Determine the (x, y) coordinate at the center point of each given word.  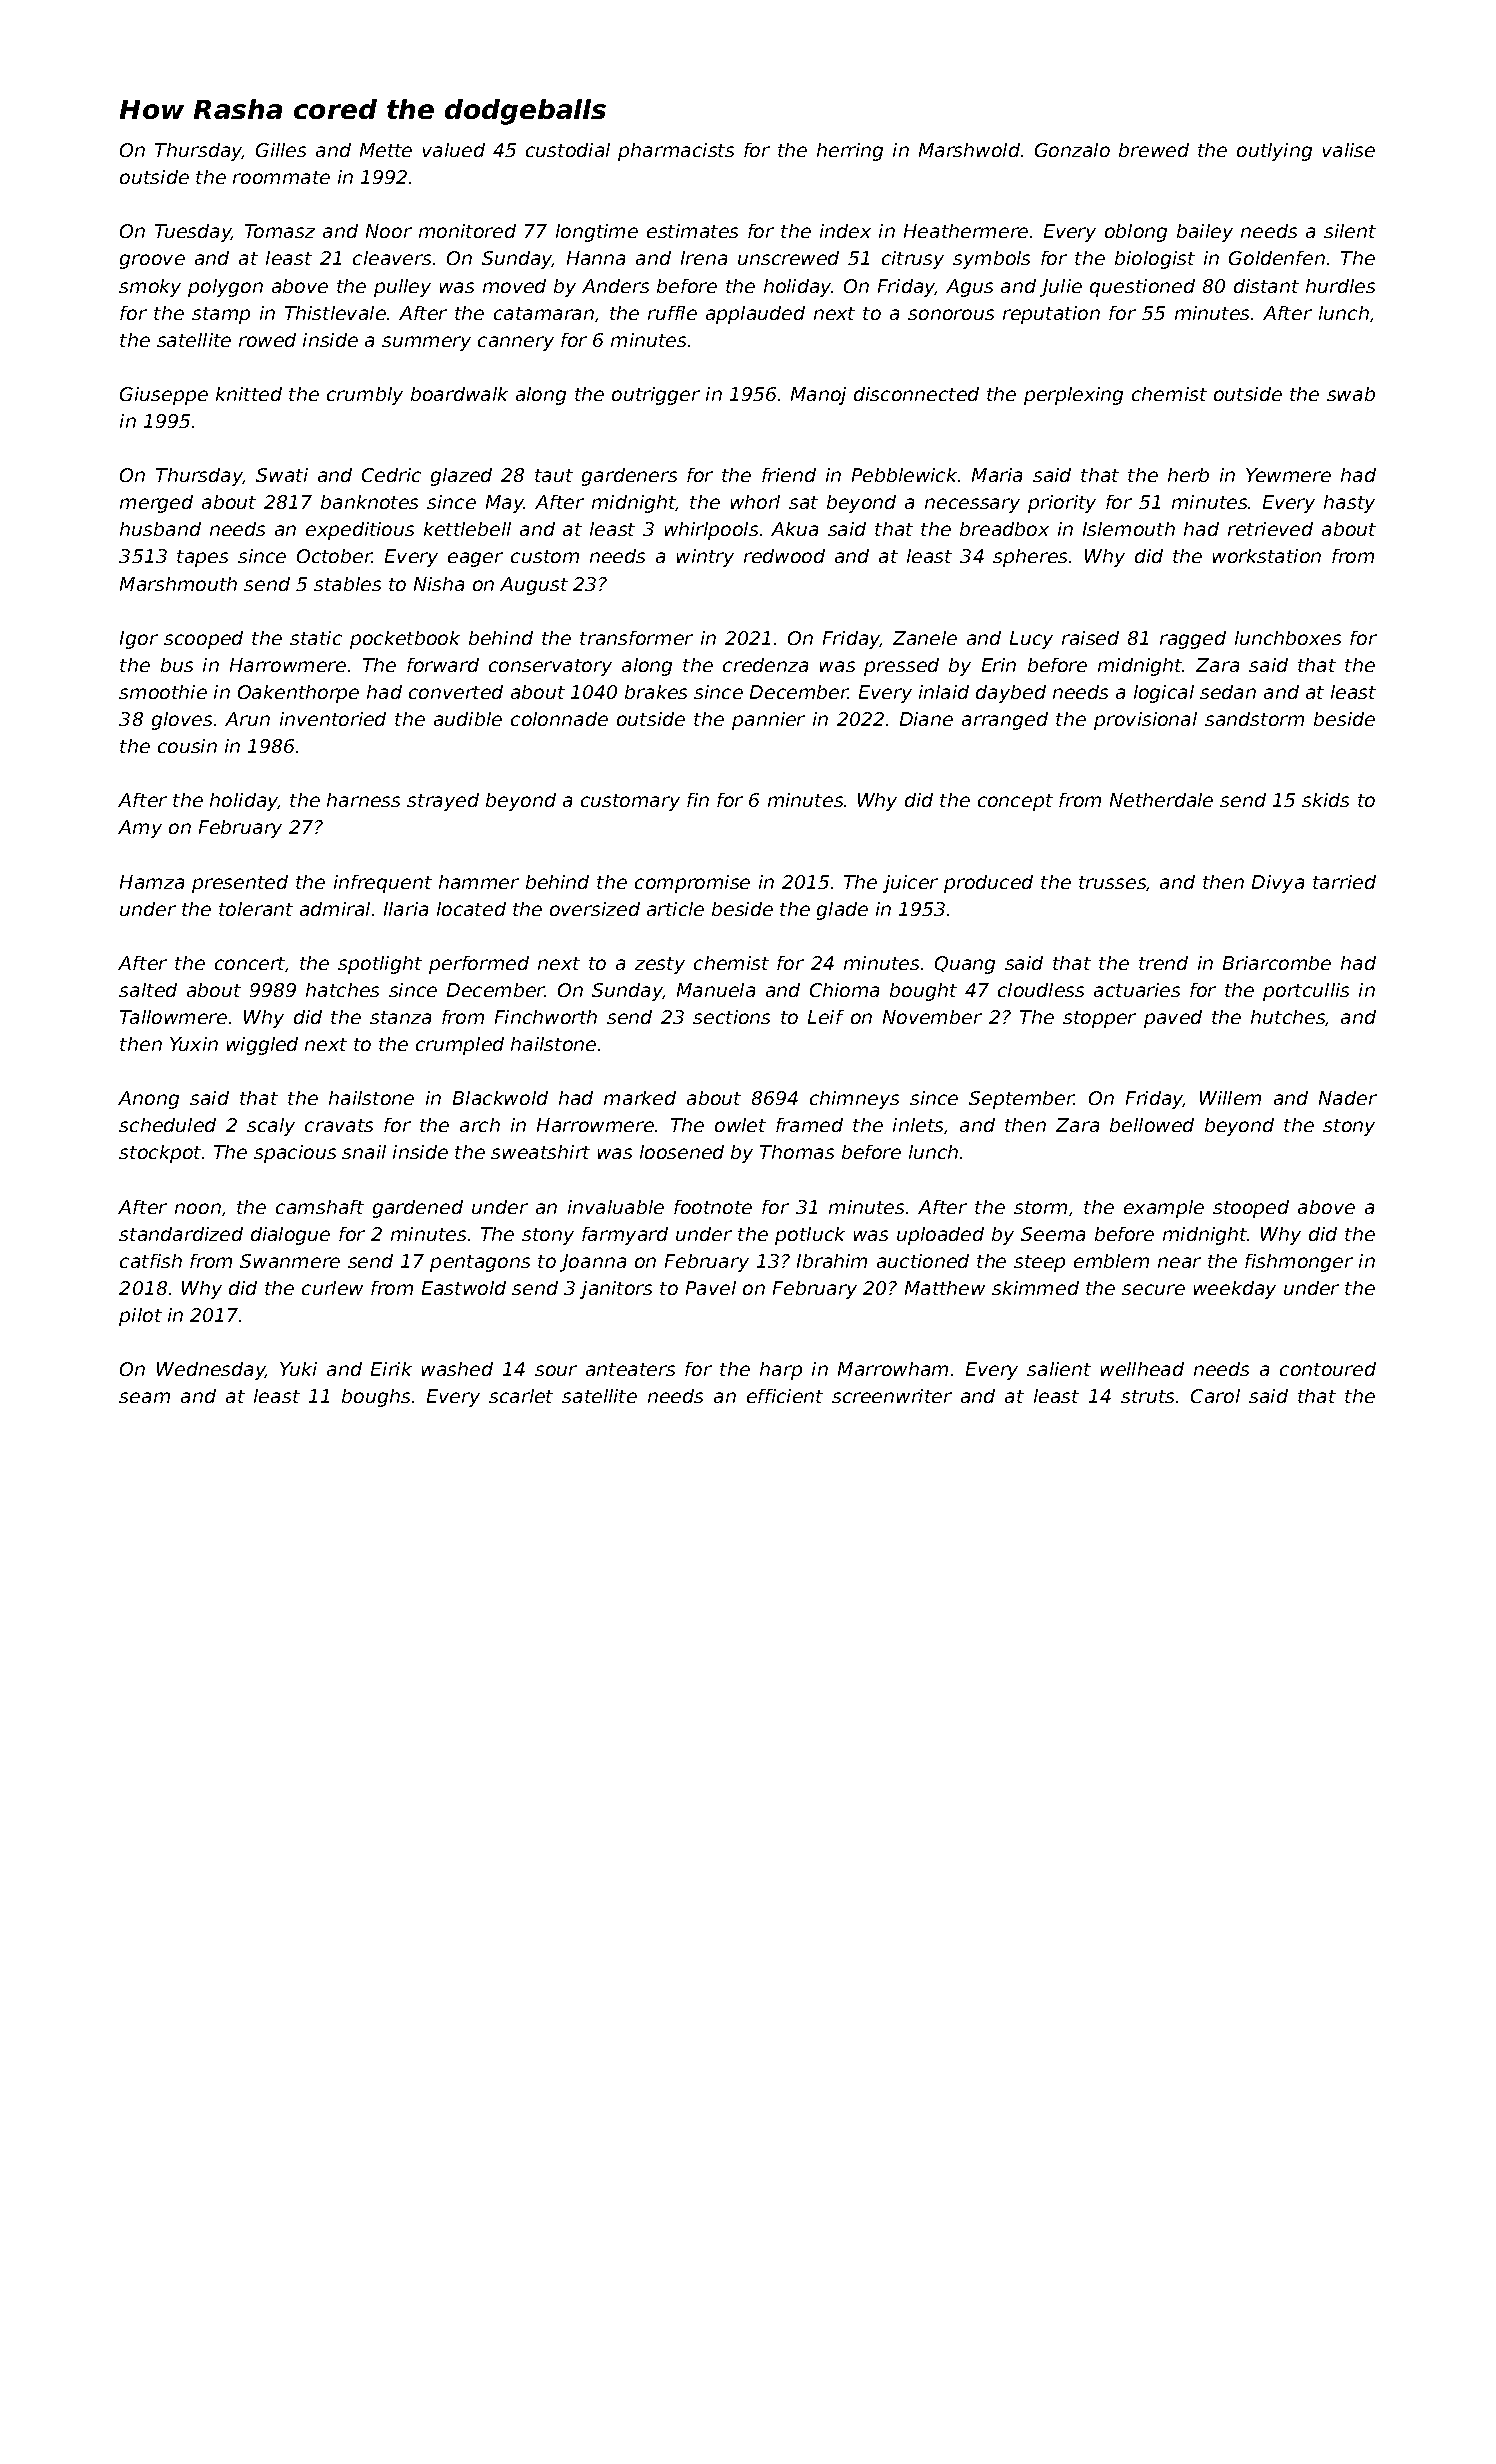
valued (454, 150)
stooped (1251, 1209)
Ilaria (406, 909)
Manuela (716, 990)
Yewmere (1288, 475)
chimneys (854, 1100)
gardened (418, 1209)
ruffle (672, 313)
